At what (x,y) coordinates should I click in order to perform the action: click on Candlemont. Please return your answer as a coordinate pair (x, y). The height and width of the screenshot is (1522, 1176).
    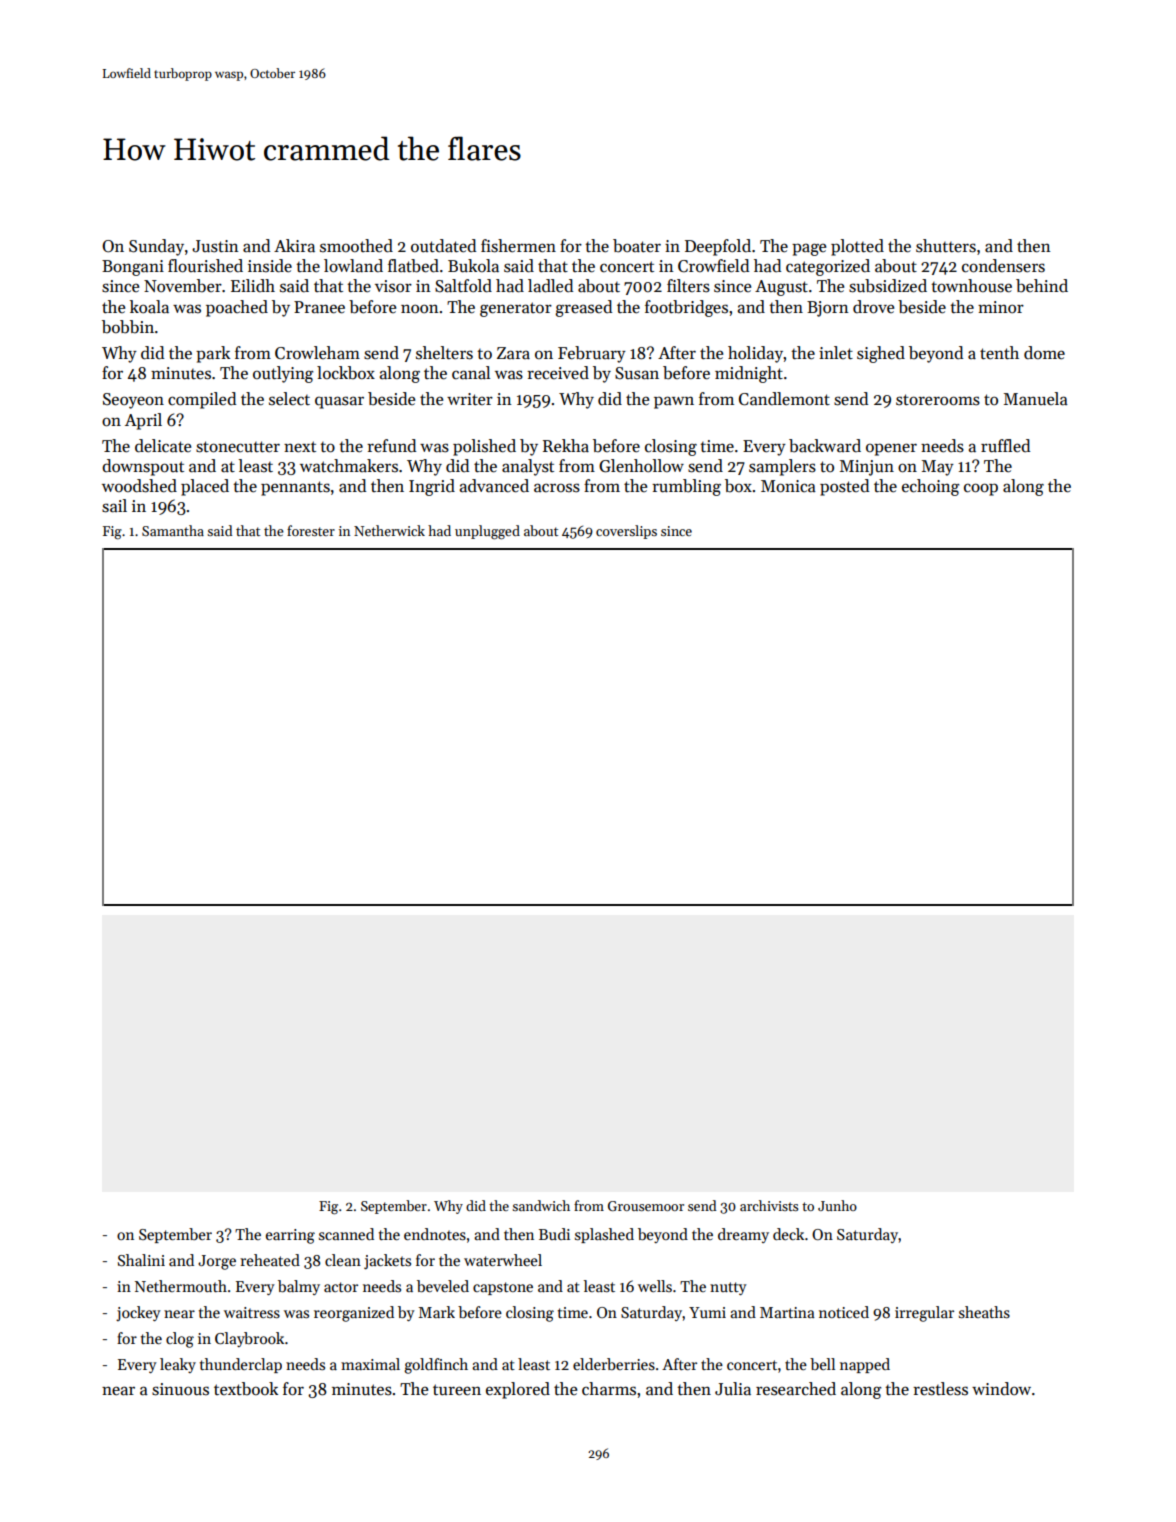
    Looking at the image, I should click on (784, 399).
